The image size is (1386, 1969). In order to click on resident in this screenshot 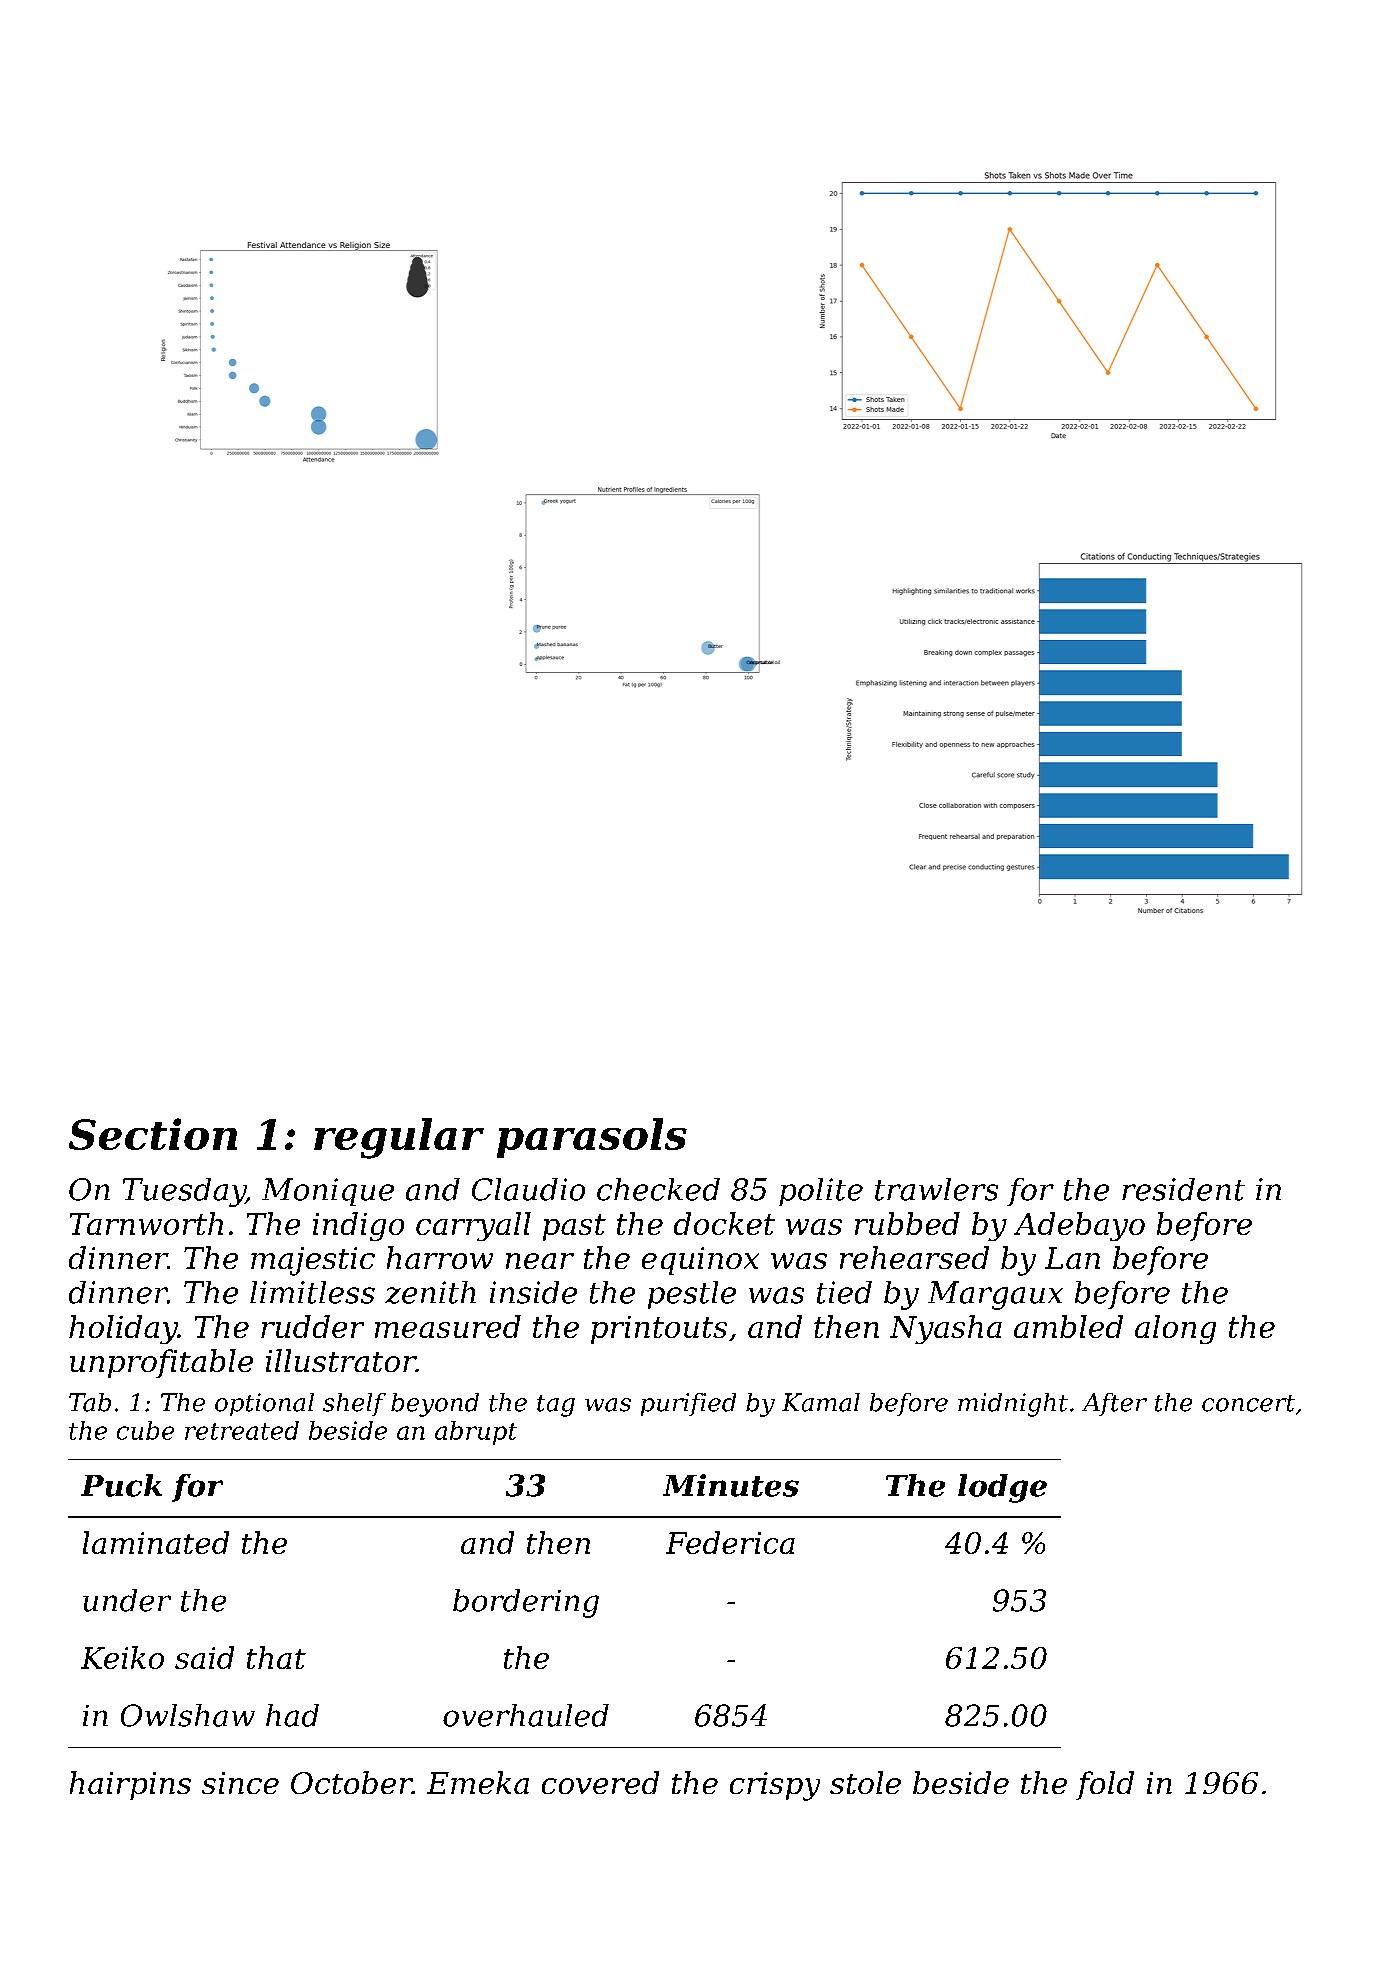, I will do `click(1183, 1189)`.
